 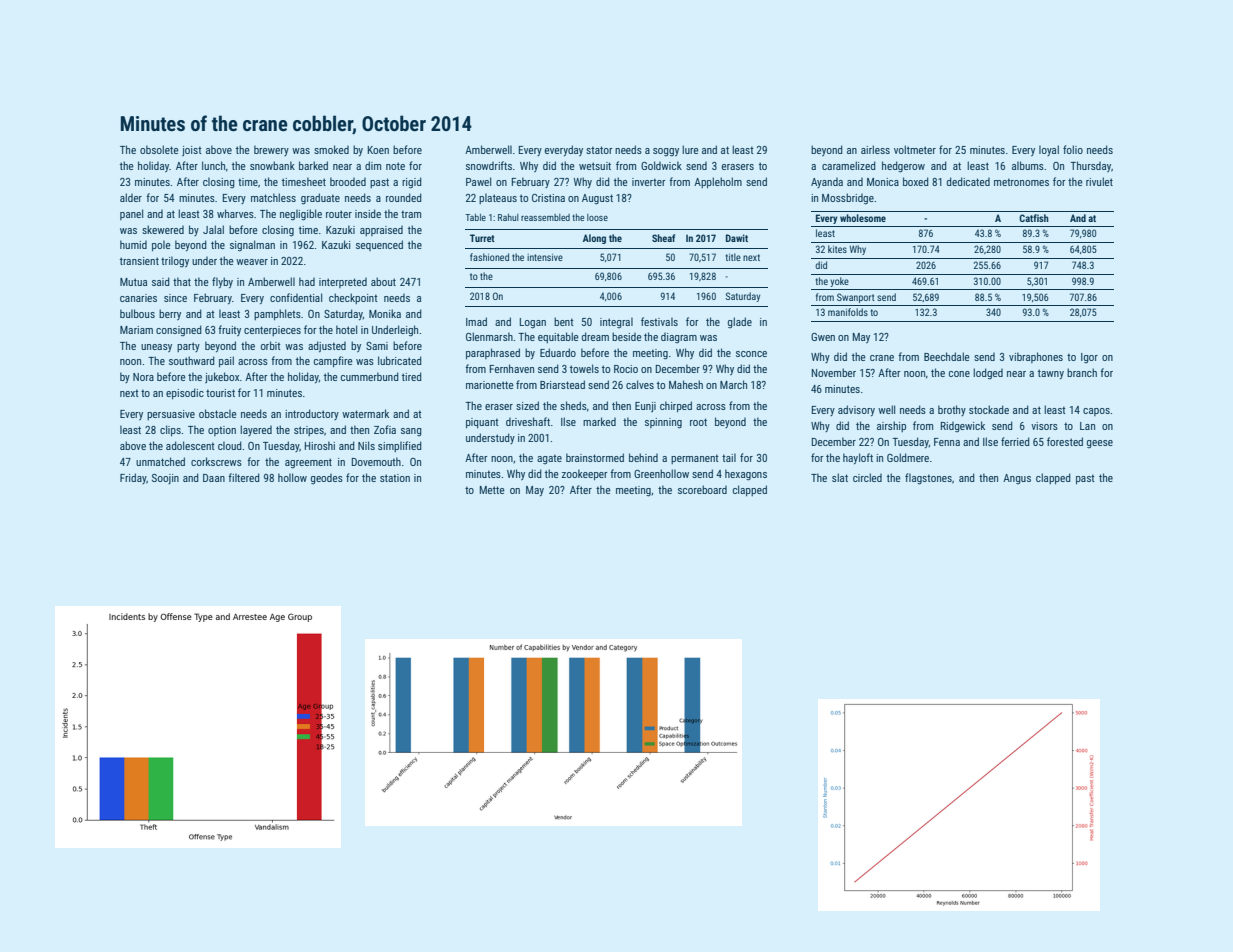 What do you see at coordinates (989, 409) in the screenshot?
I see `stockade` at bounding box center [989, 409].
